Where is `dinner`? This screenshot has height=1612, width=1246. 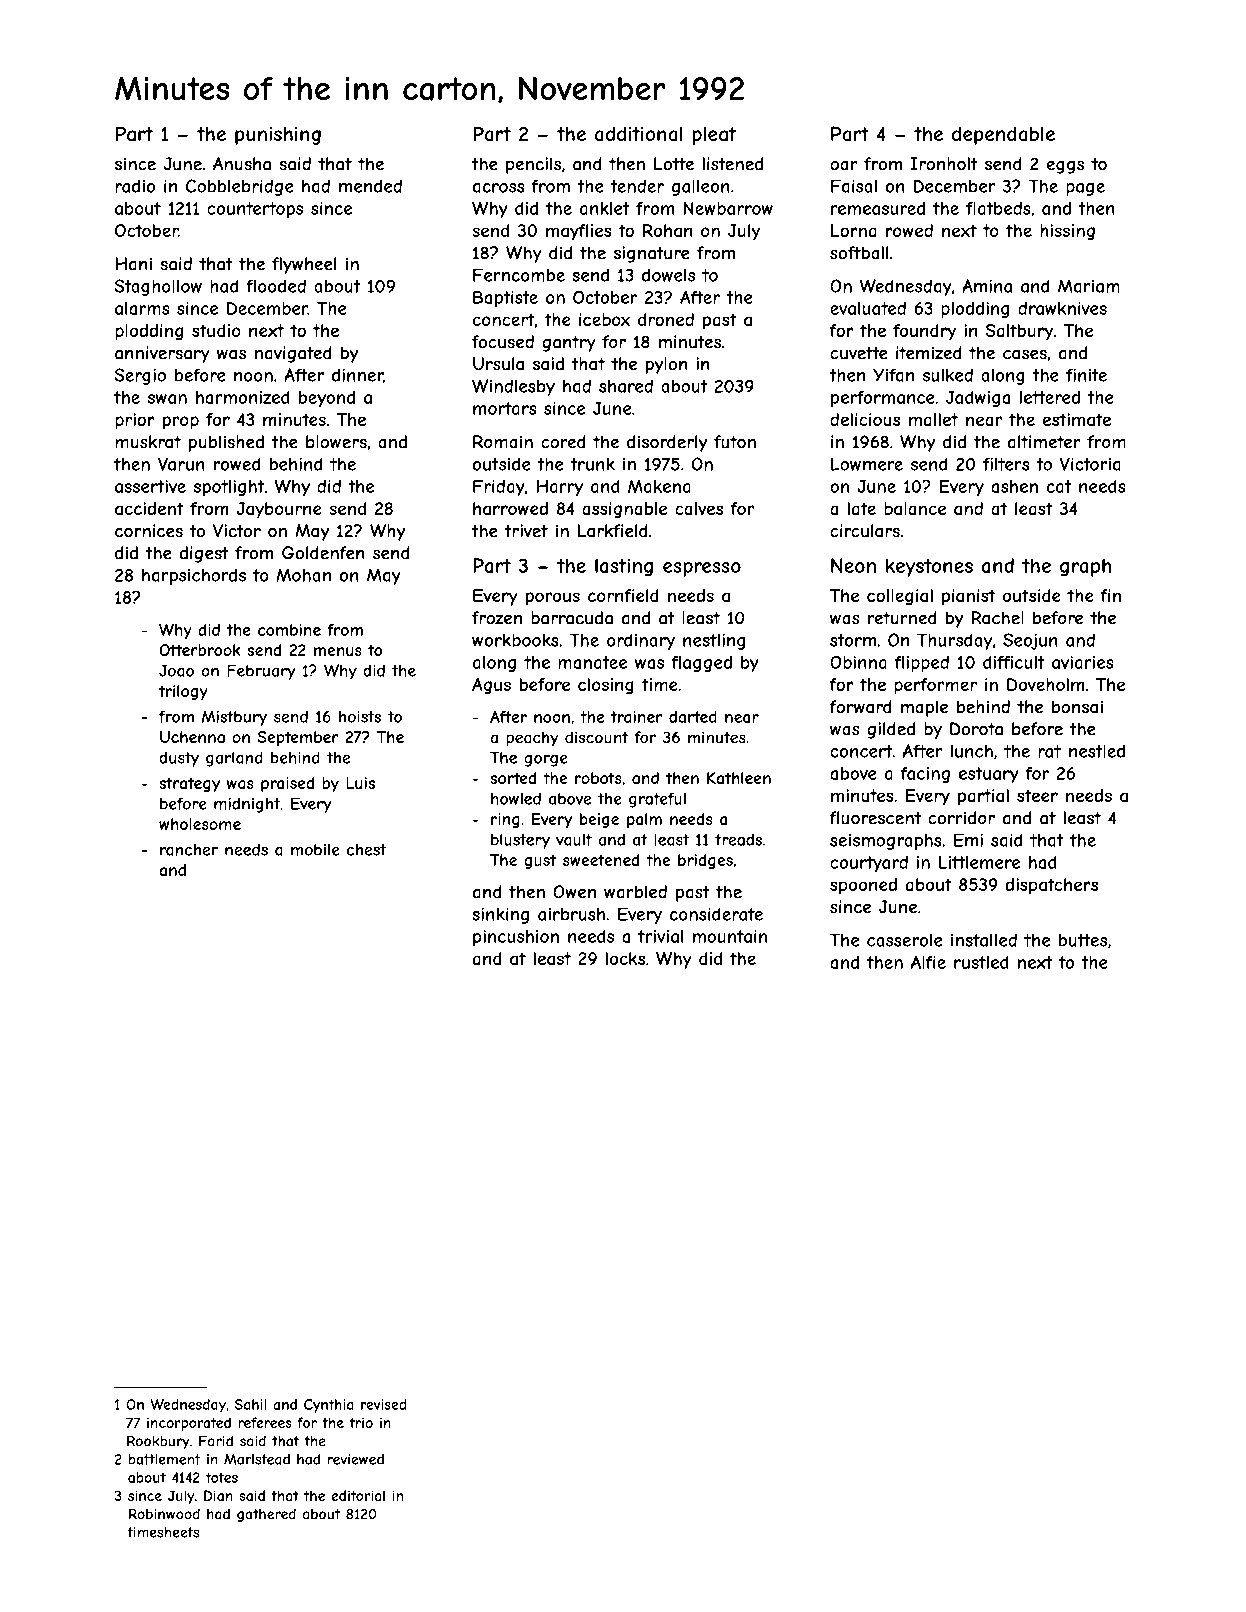 dinner is located at coordinates (357, 375).
